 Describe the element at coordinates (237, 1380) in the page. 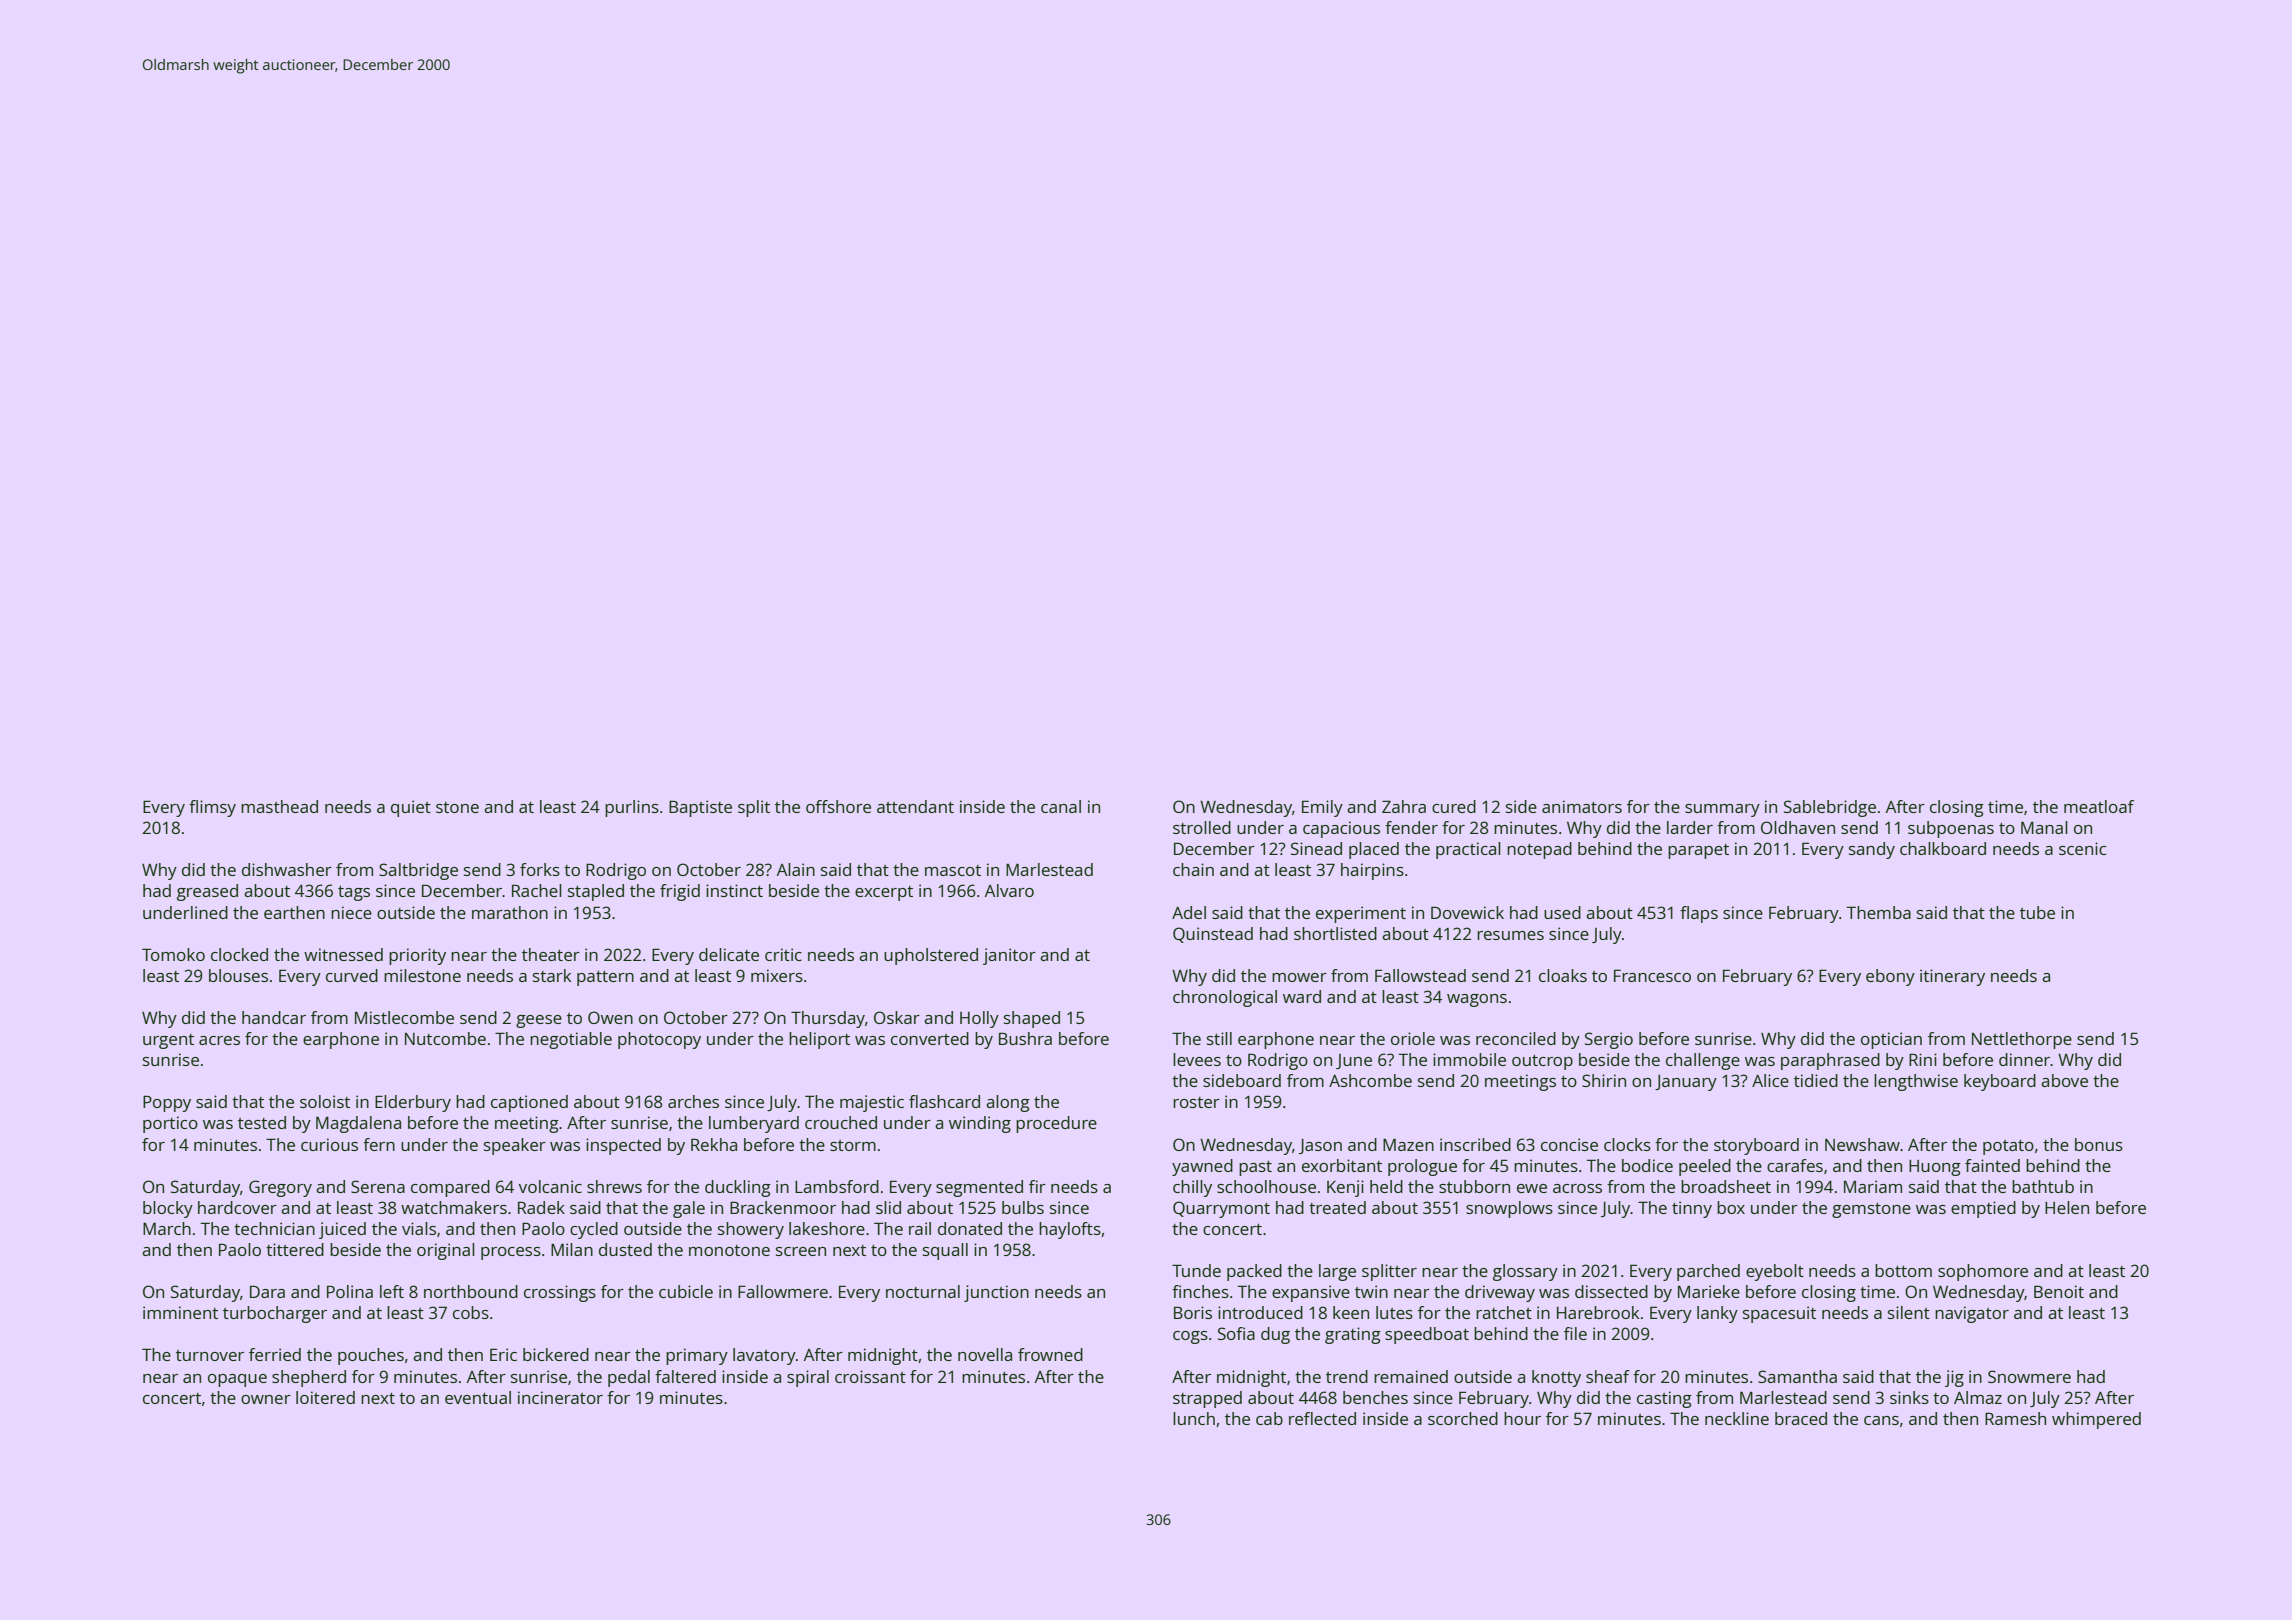

I see `opaque` at that location.
